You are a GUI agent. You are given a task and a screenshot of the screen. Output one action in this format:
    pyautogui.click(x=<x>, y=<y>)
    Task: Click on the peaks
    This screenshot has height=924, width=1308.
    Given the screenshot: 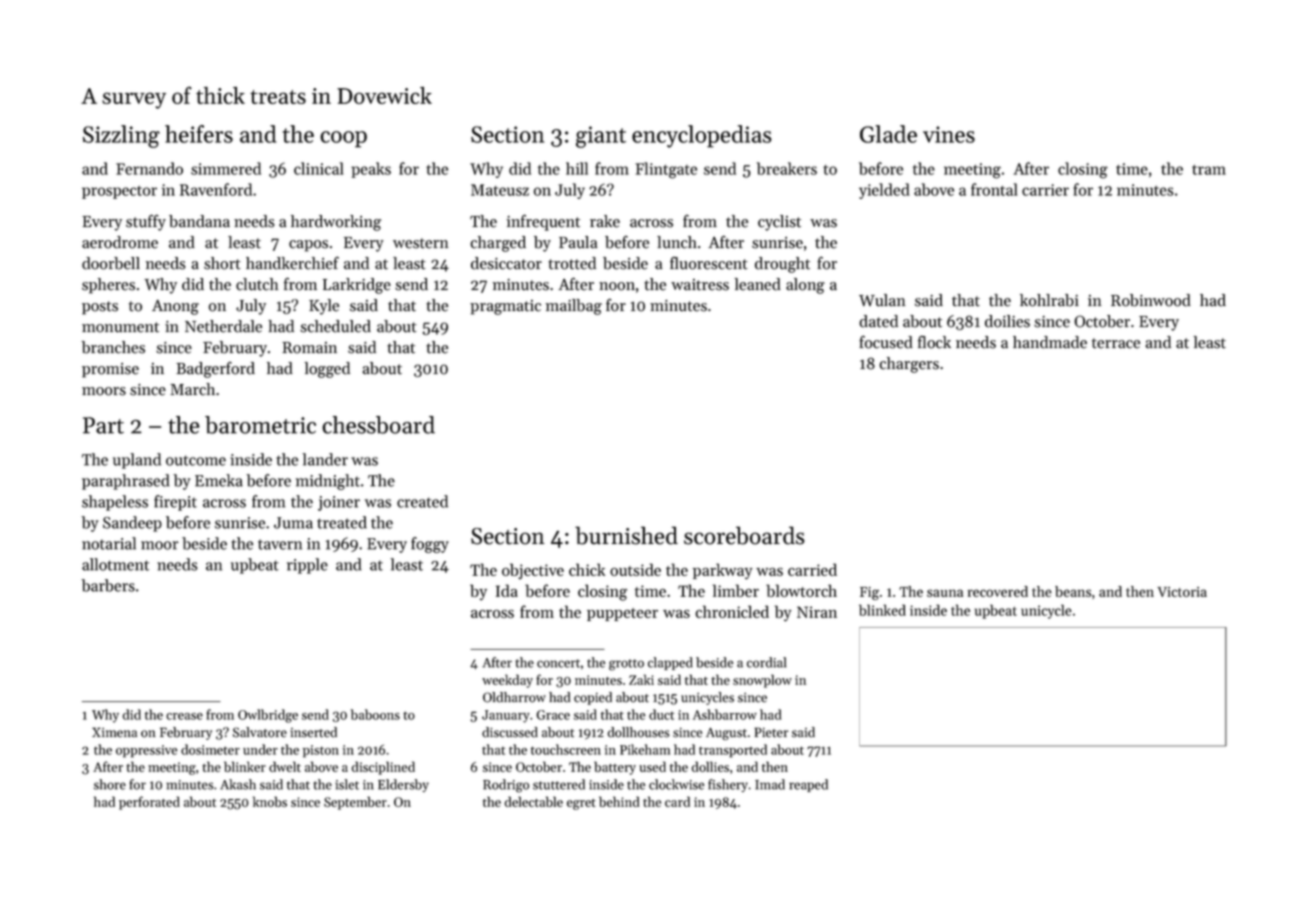 What is the action you would take?
    pyautogui.click(x=371, y=170)
